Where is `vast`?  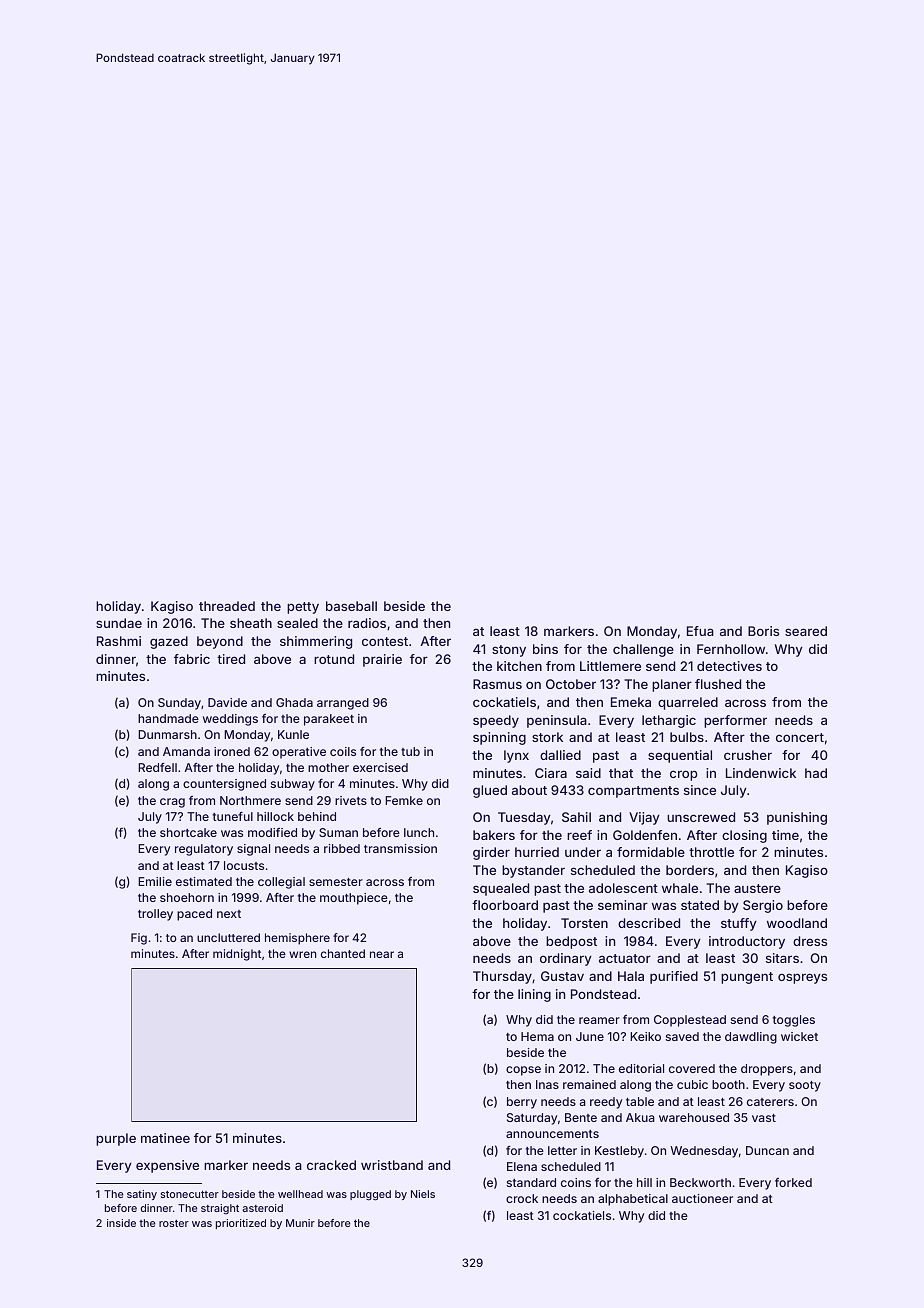 vast is located at coordinates (764, 1118).
